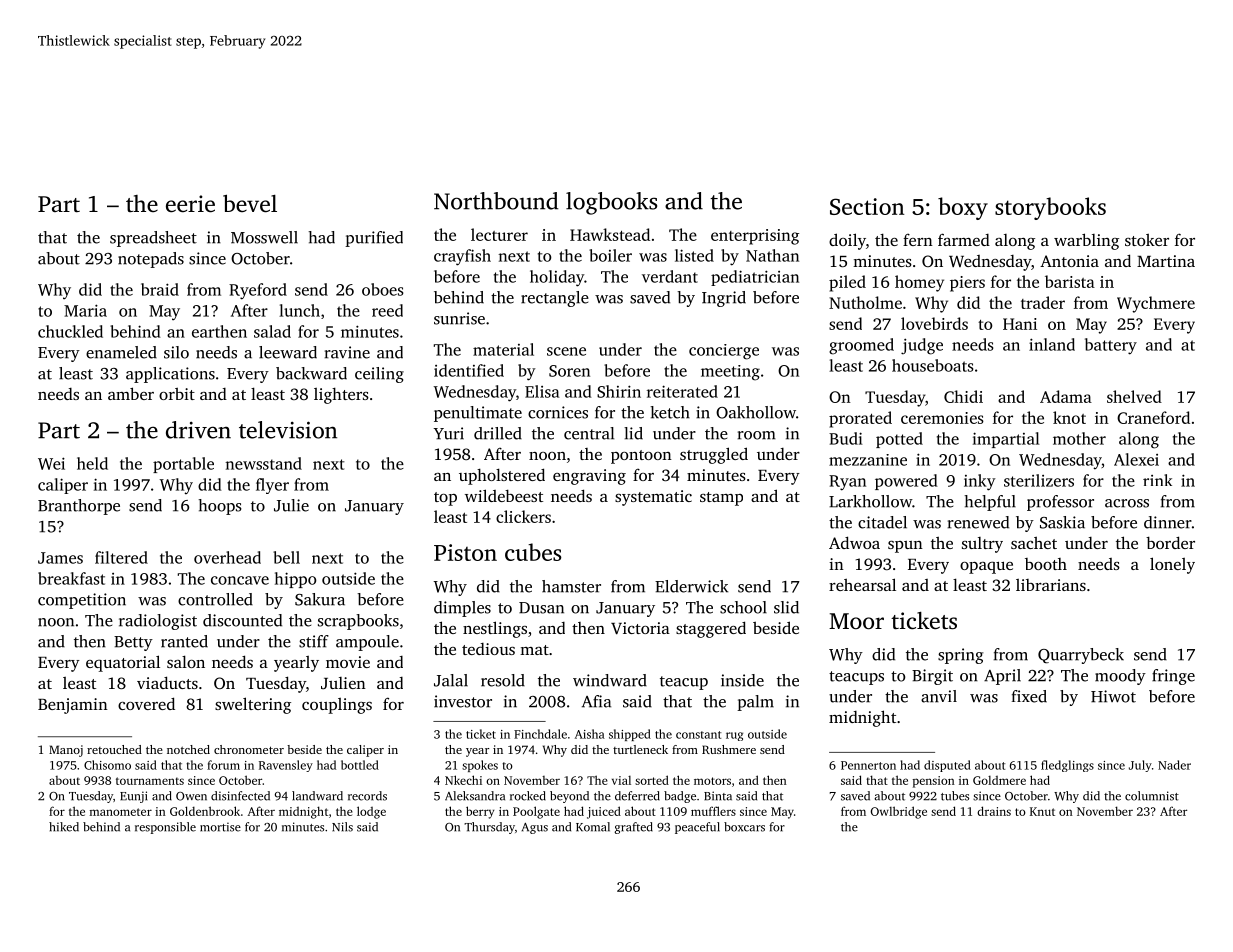  Describe the element at coordinates (242, 620) in the screenshot. I see `discounted` at that location.
